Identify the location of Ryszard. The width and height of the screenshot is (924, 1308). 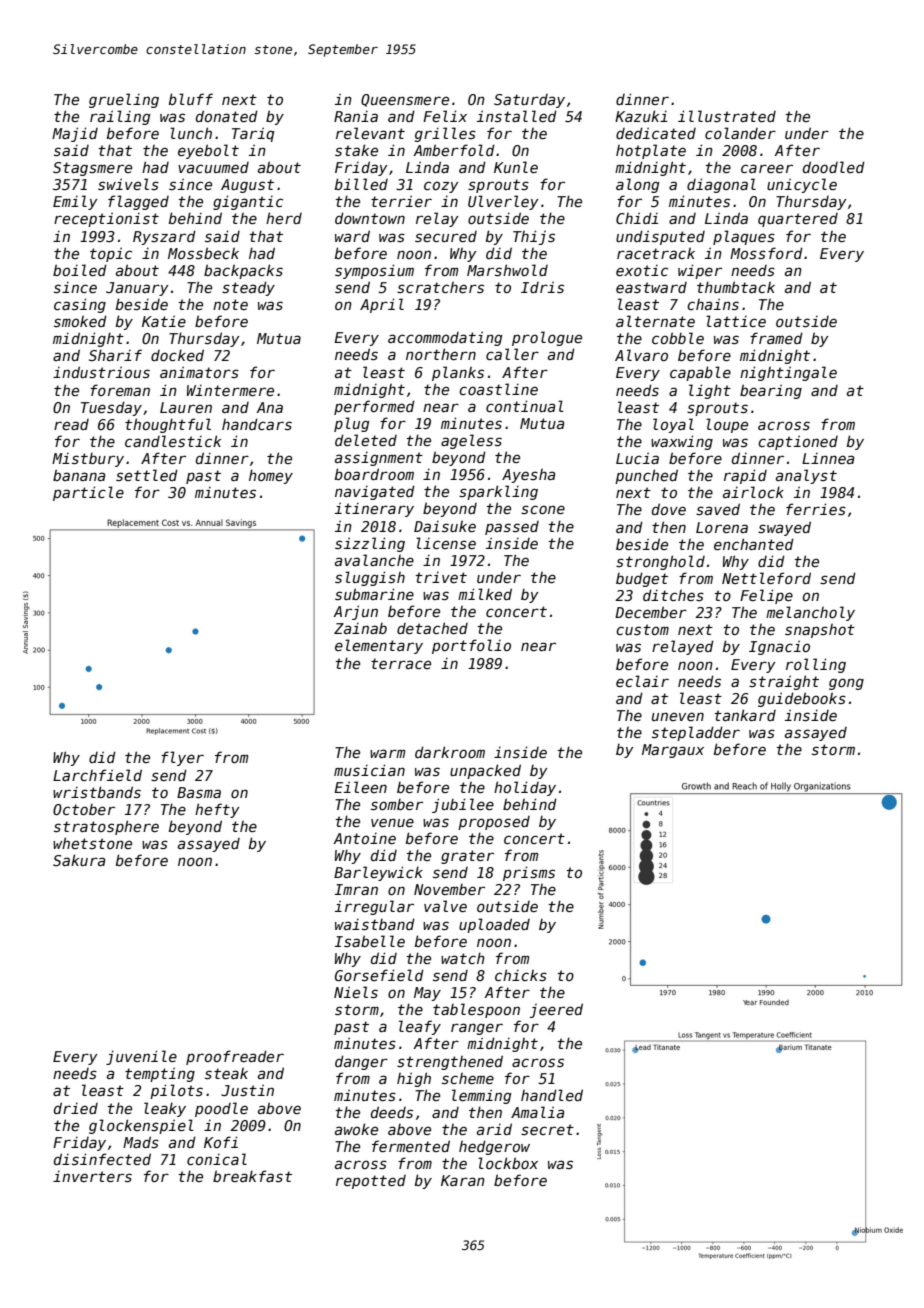
(164, 237).
